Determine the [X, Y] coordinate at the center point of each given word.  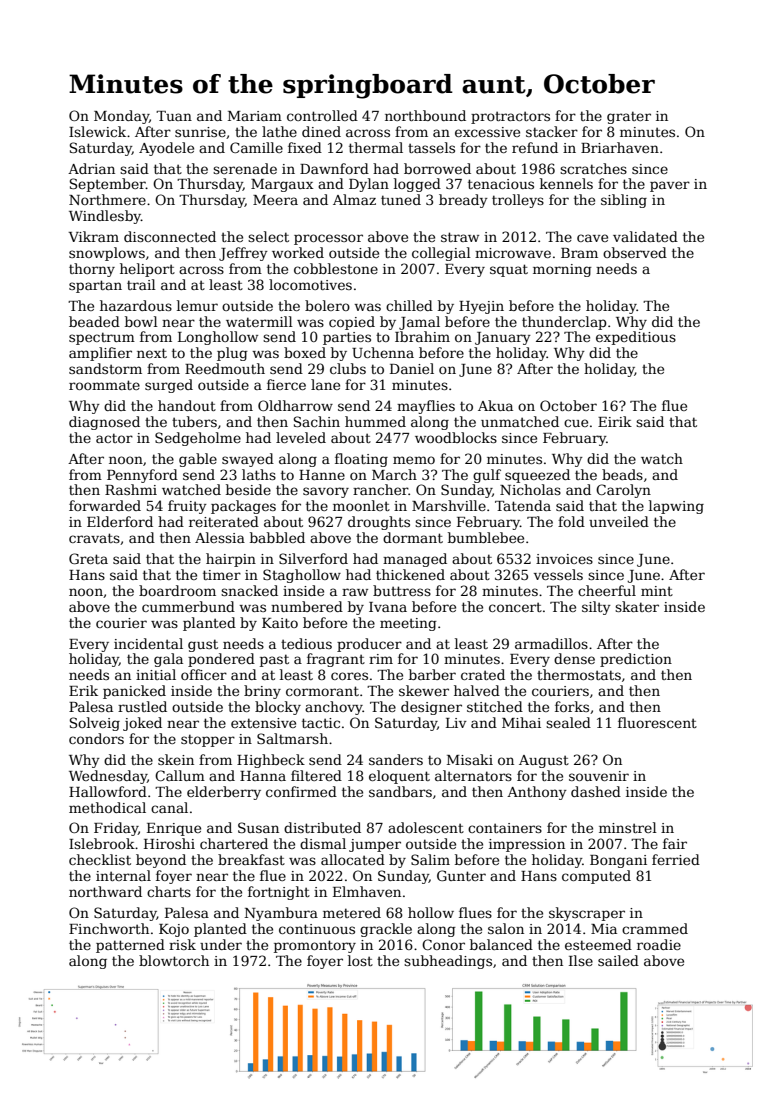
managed [415, 560]
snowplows [107, 254]
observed [635, 252]
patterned [130, 946]
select [268, 236]
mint [657, 591]
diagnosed [104, 423]
